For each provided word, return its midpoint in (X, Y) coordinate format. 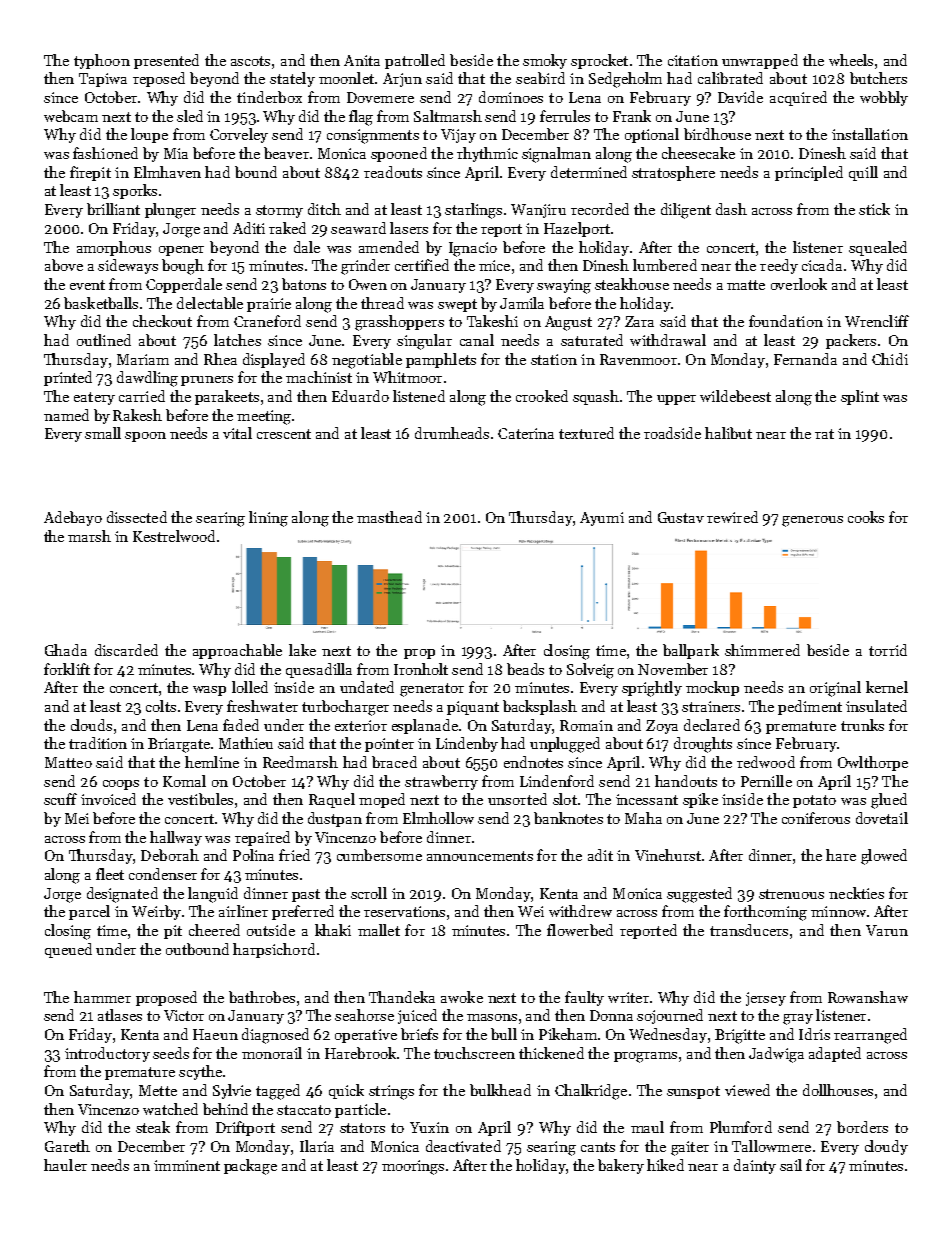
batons (304, 284)
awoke (462, 997)
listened (419, 396)
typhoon (102, 61)
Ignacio (473, 249)
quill (863, 173)
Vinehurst (668, 855)
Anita (362, 60)
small (103, 433)
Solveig (590, 671)
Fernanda (805, 359)
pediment (810, 707)
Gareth (67, 1146)
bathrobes (262, 997)
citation (693, 60)
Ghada (66, 650)
